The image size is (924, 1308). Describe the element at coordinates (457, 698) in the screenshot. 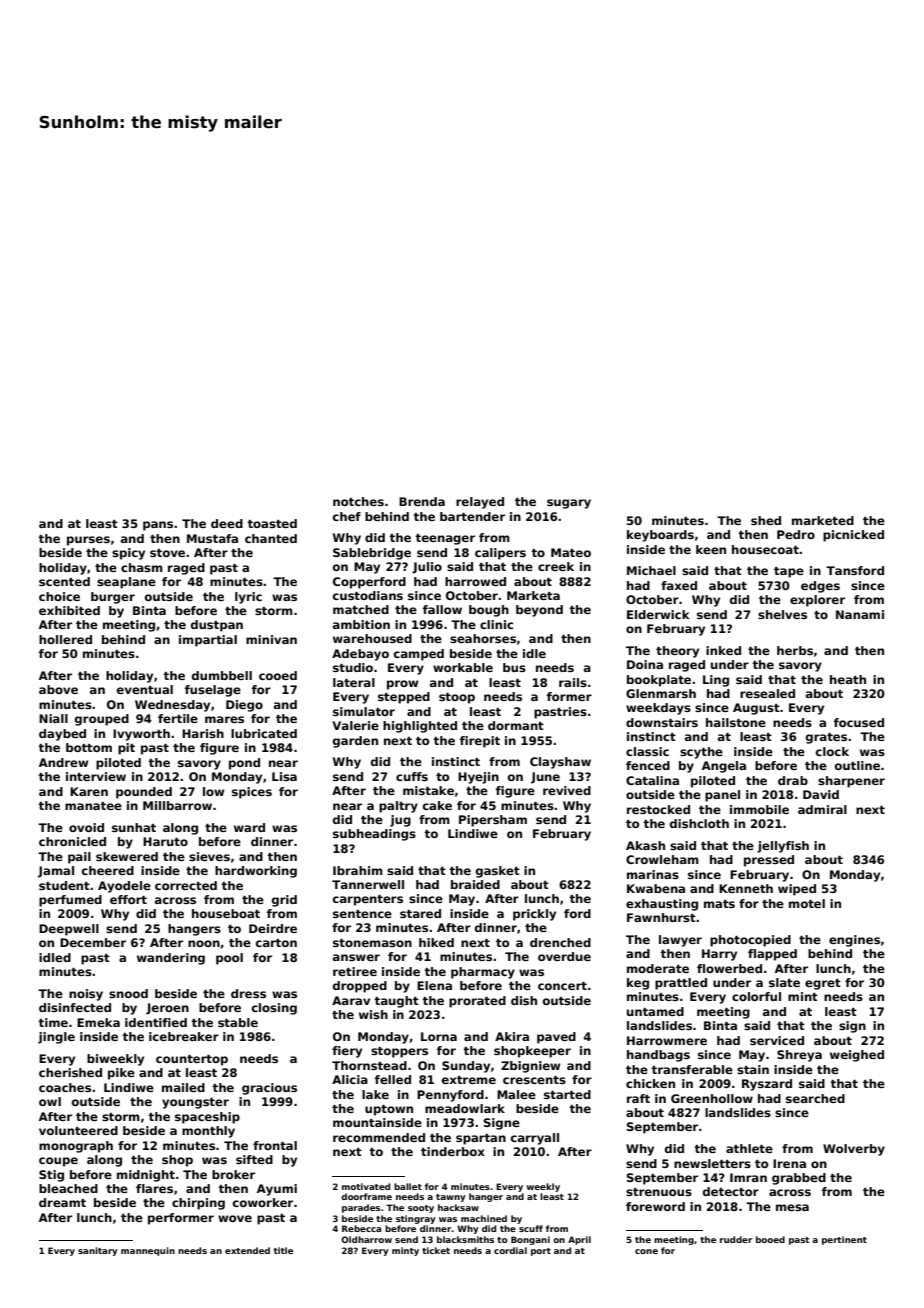

I see `stoop` at that location.
